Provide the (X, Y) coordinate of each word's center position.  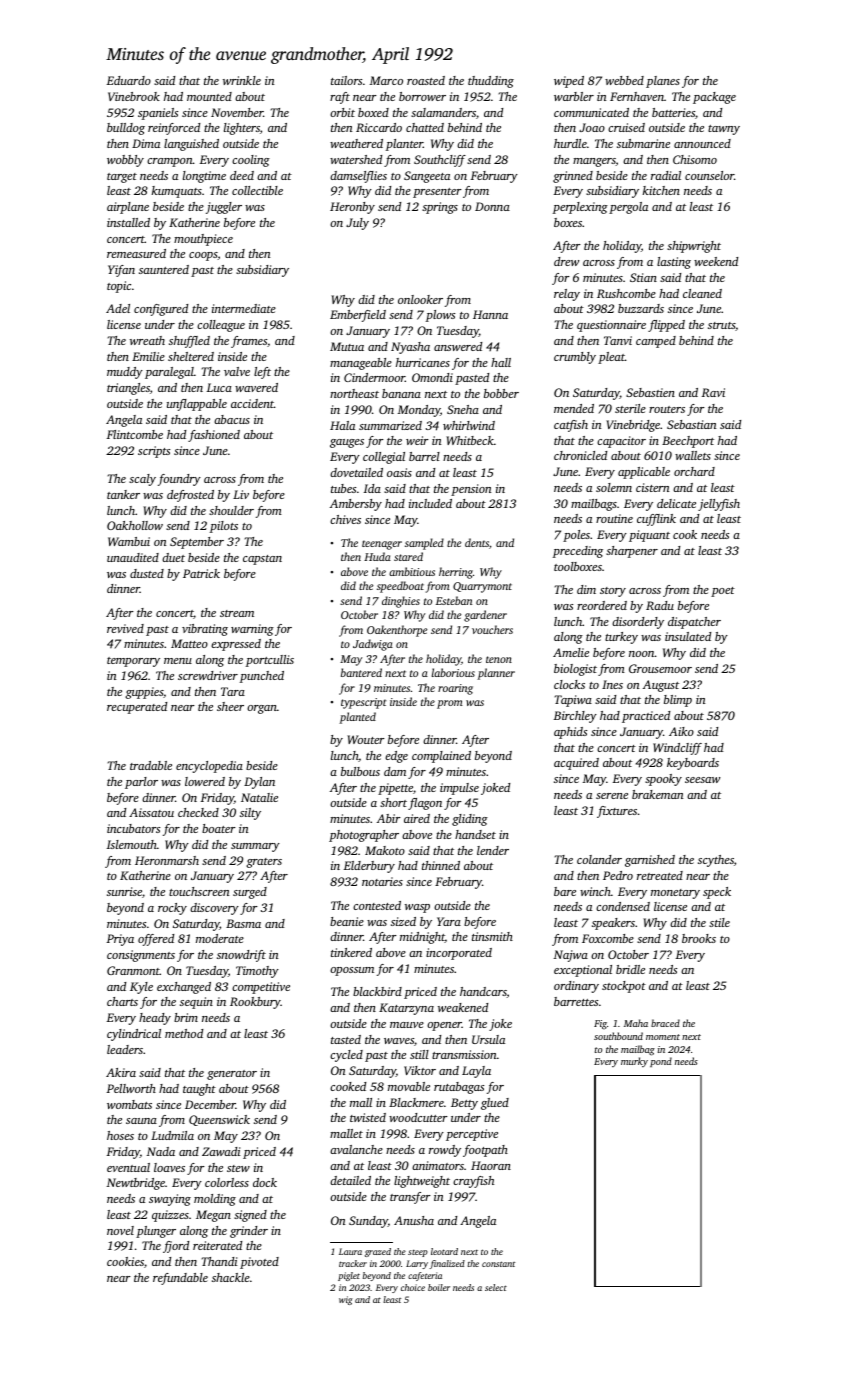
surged (250, 893)
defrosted (190, 496)
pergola (628, 208)
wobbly (125, 161)
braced (665, 1023)
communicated (591, 112)
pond (661, 1062)
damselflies (358, 177)
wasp (417, 908)
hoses (120, 1135)
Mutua (347, 346)
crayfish (473, 1182)
